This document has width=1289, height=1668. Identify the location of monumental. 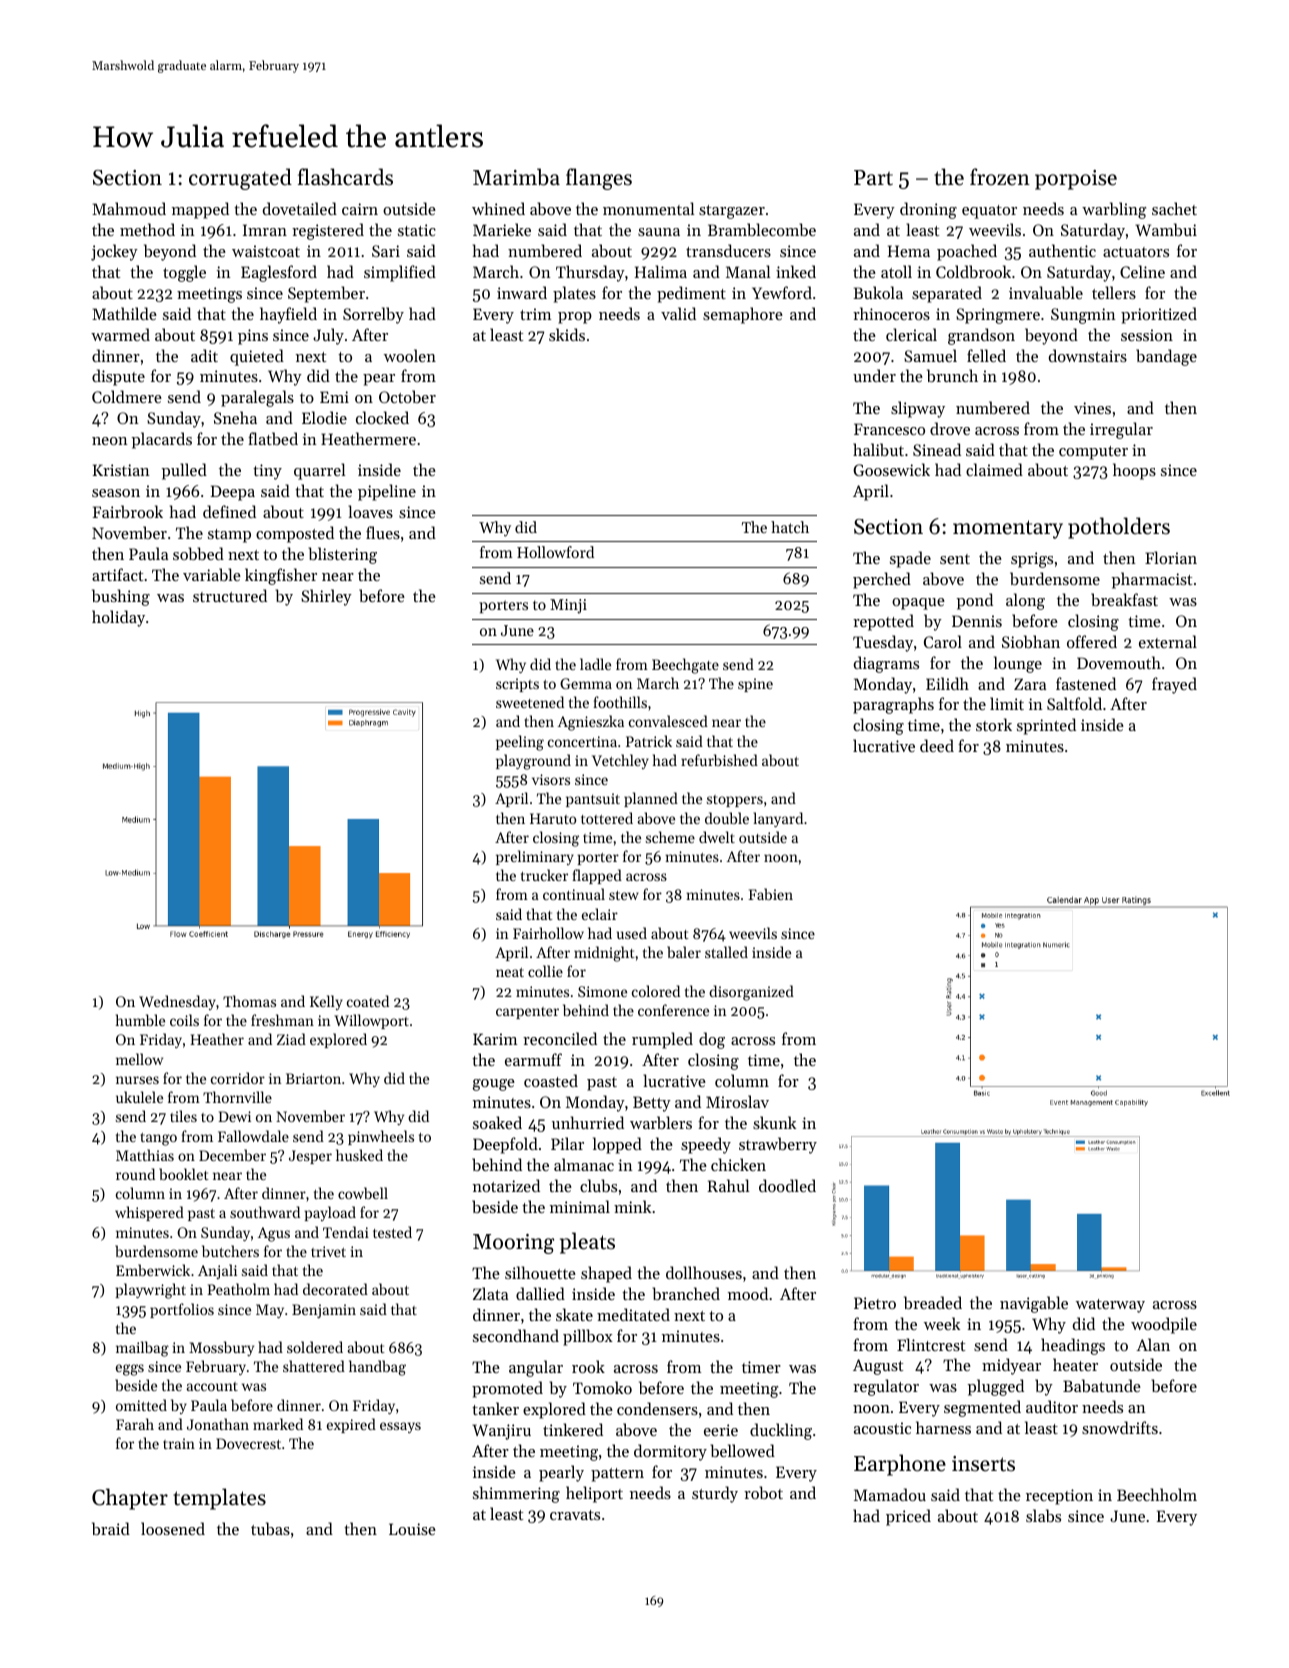
(648, 208).
